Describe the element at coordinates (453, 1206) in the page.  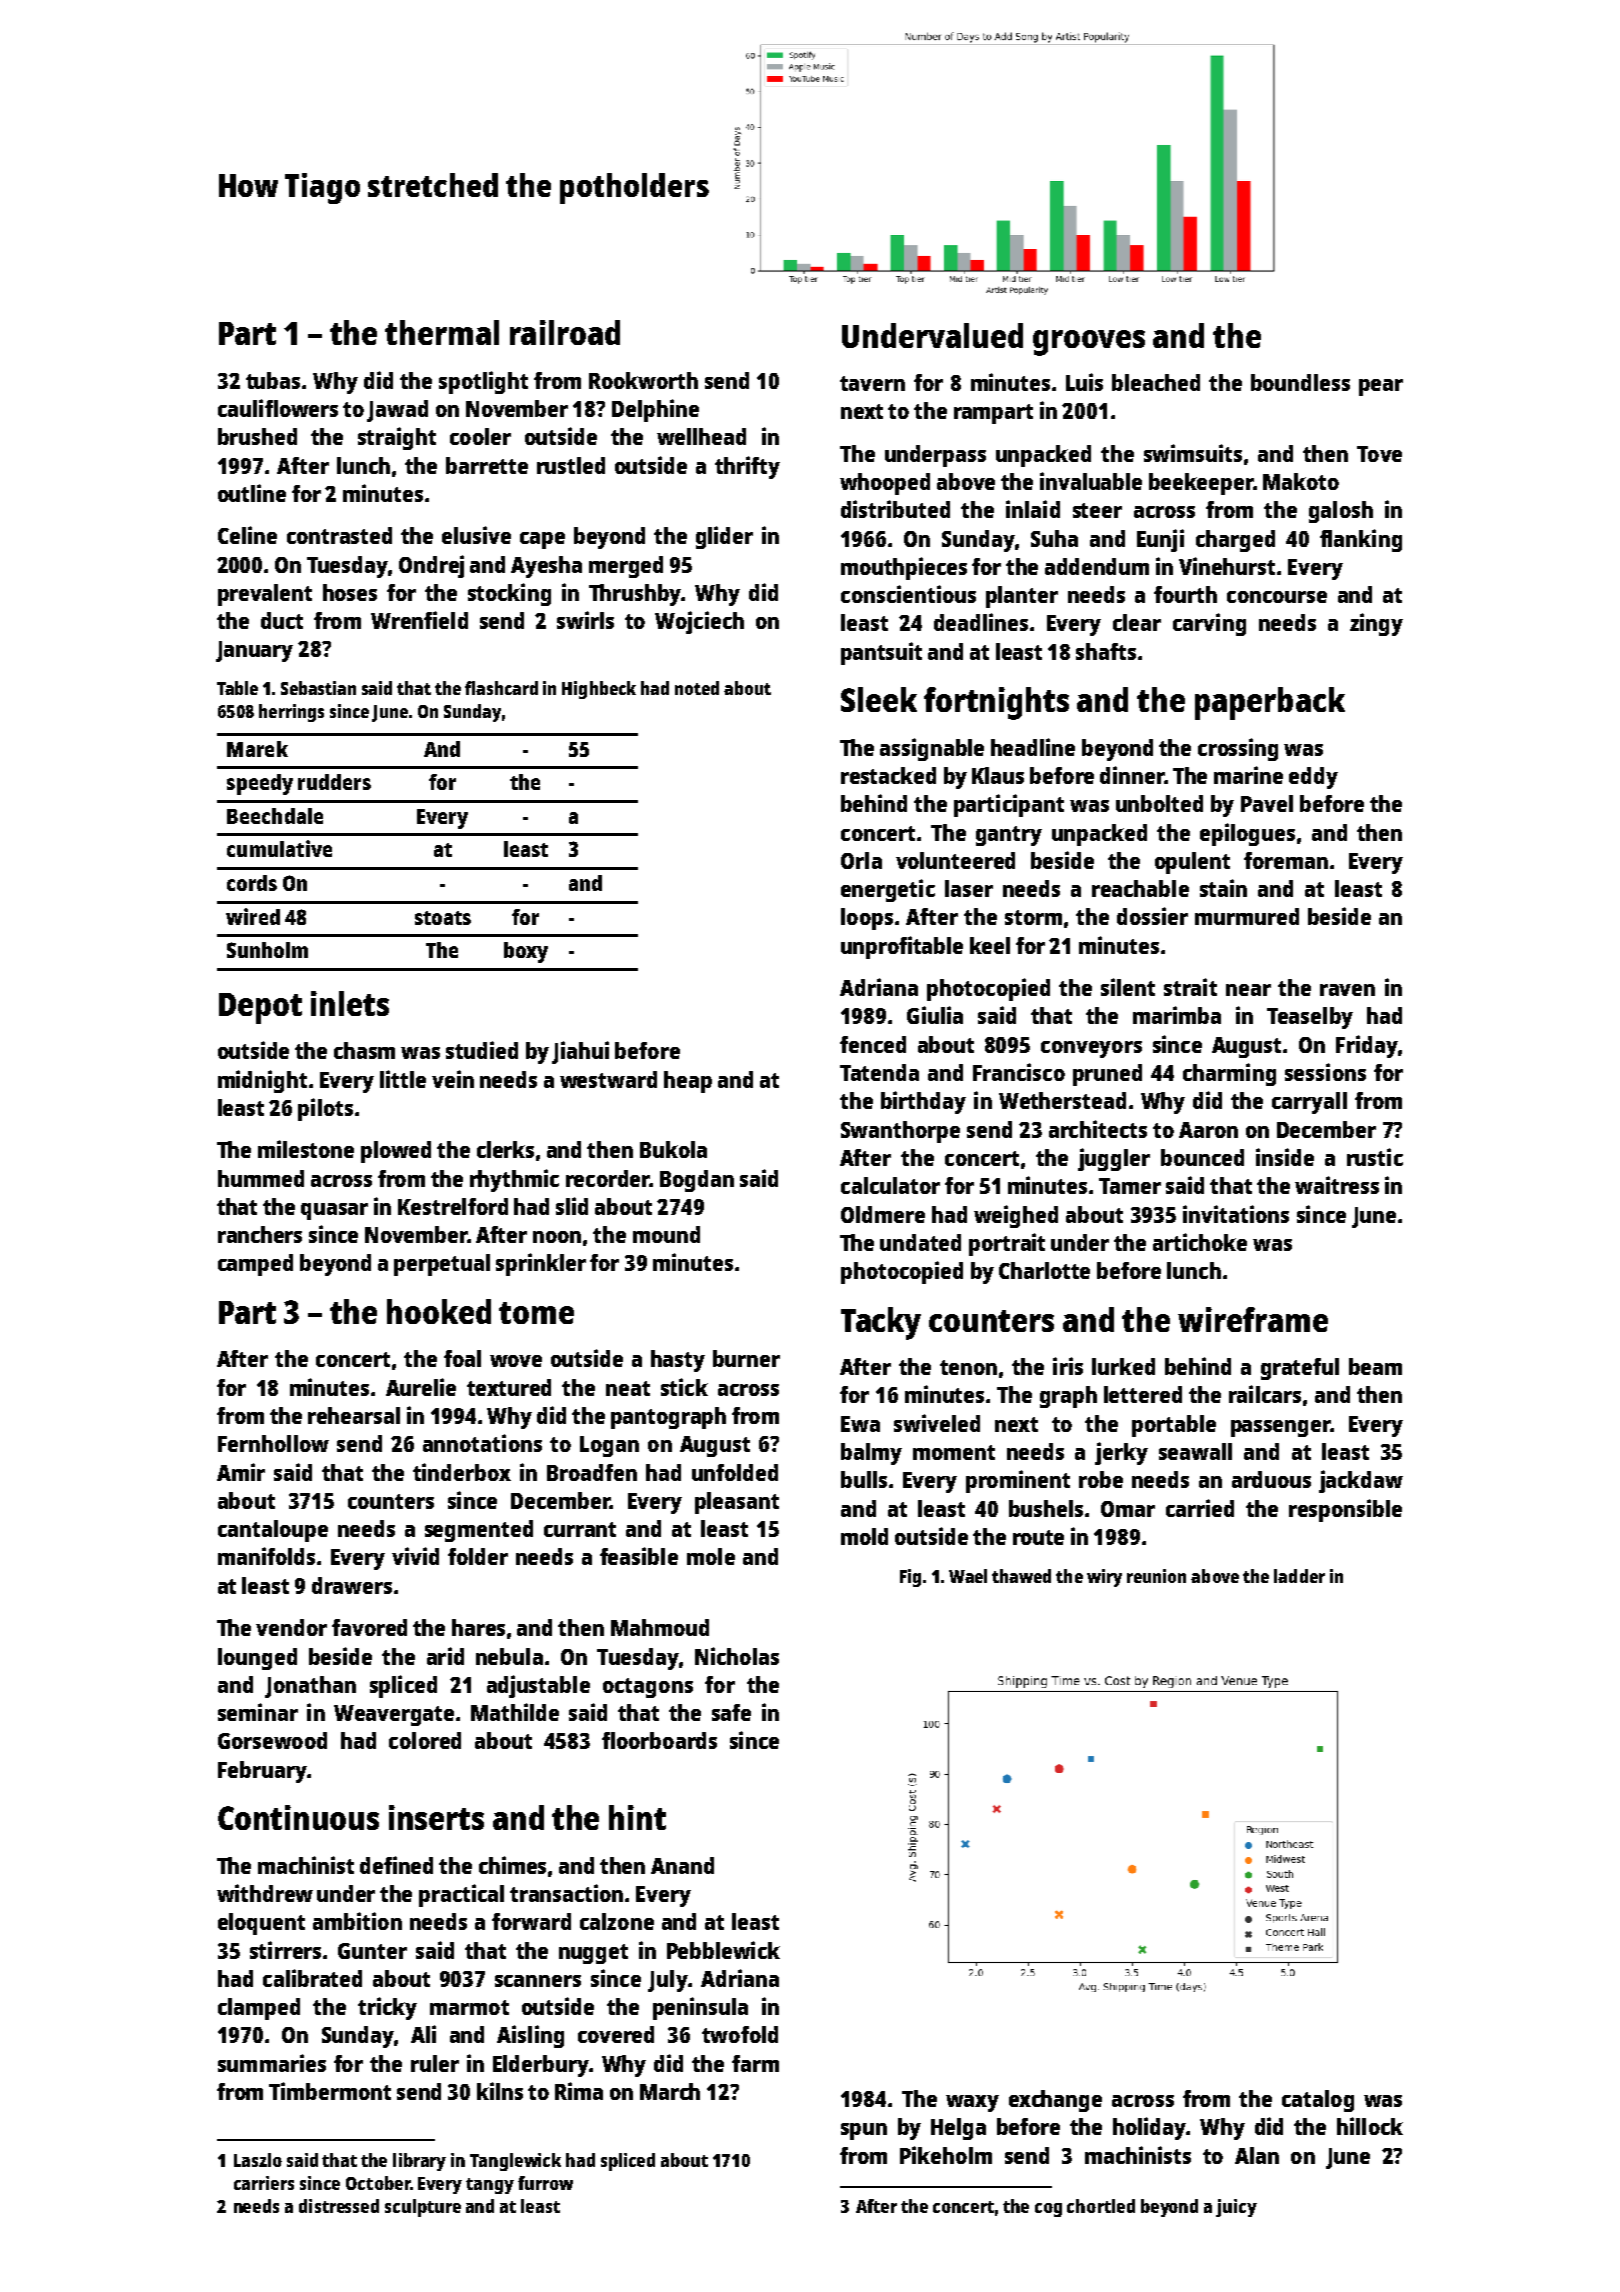
I see `Kestrelford` at that location.
